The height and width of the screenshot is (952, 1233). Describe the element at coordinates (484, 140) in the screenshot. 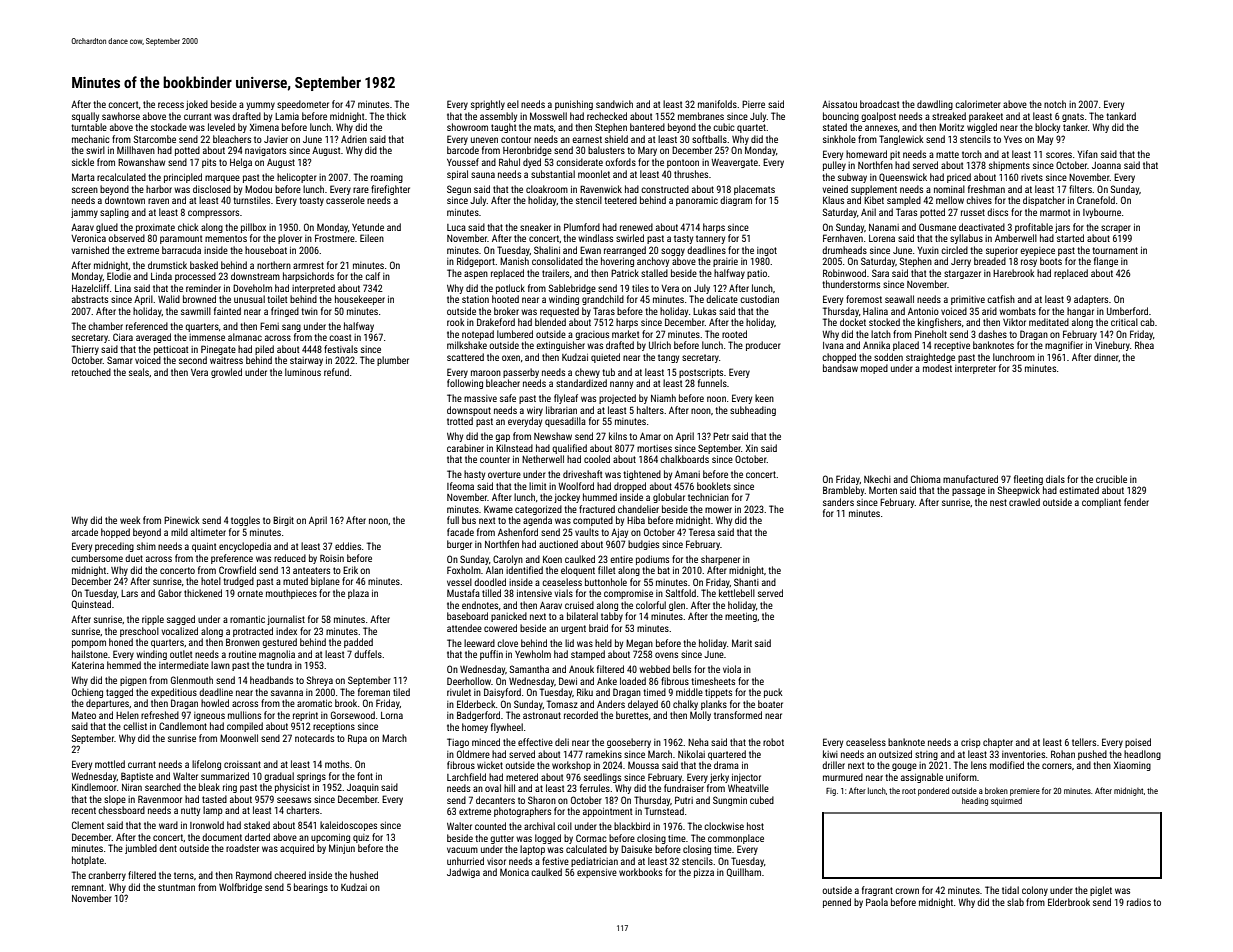

I see `uneven` at that location.
